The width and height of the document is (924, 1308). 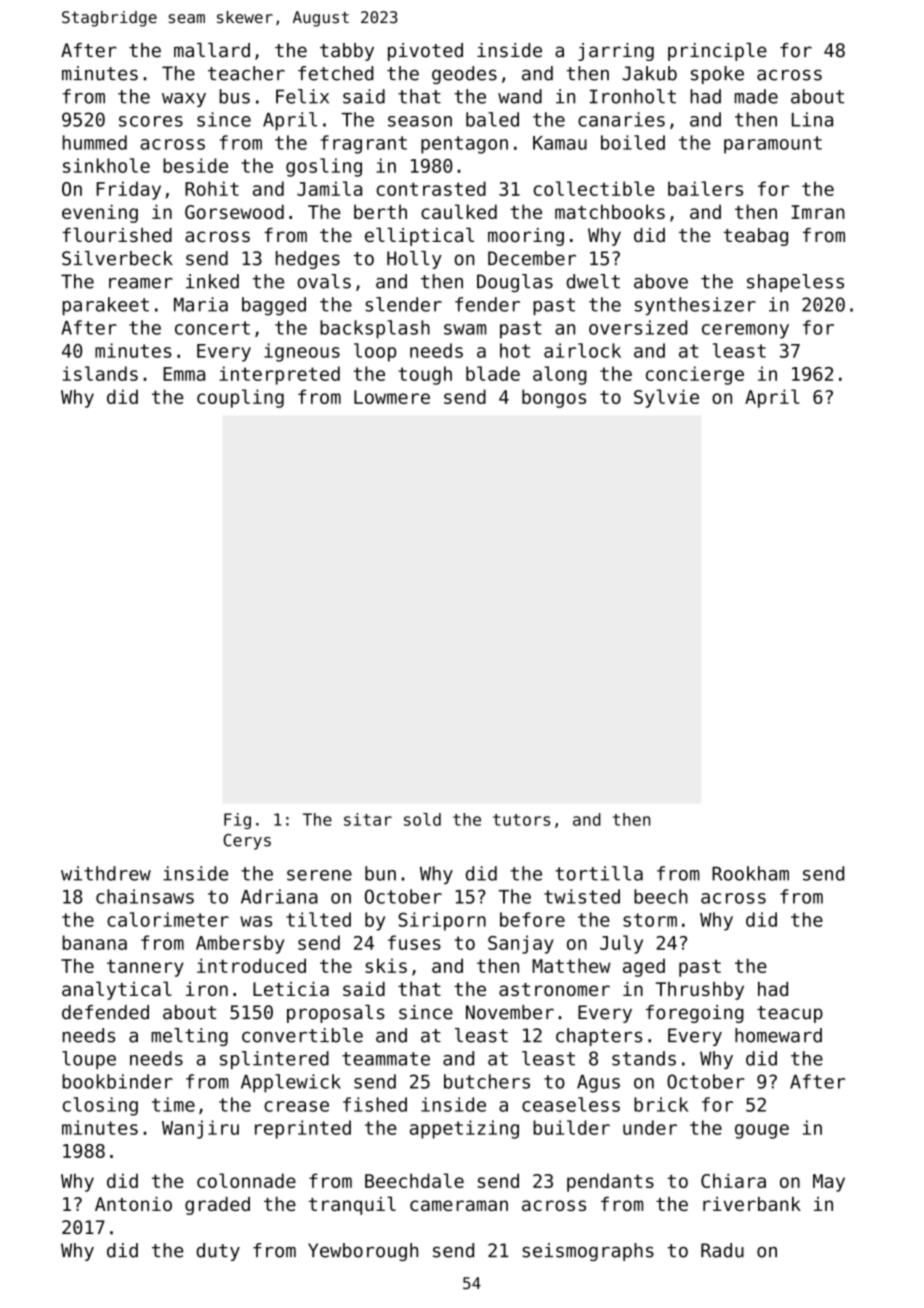 I want to click on storm, so click(x=650, y=920).
